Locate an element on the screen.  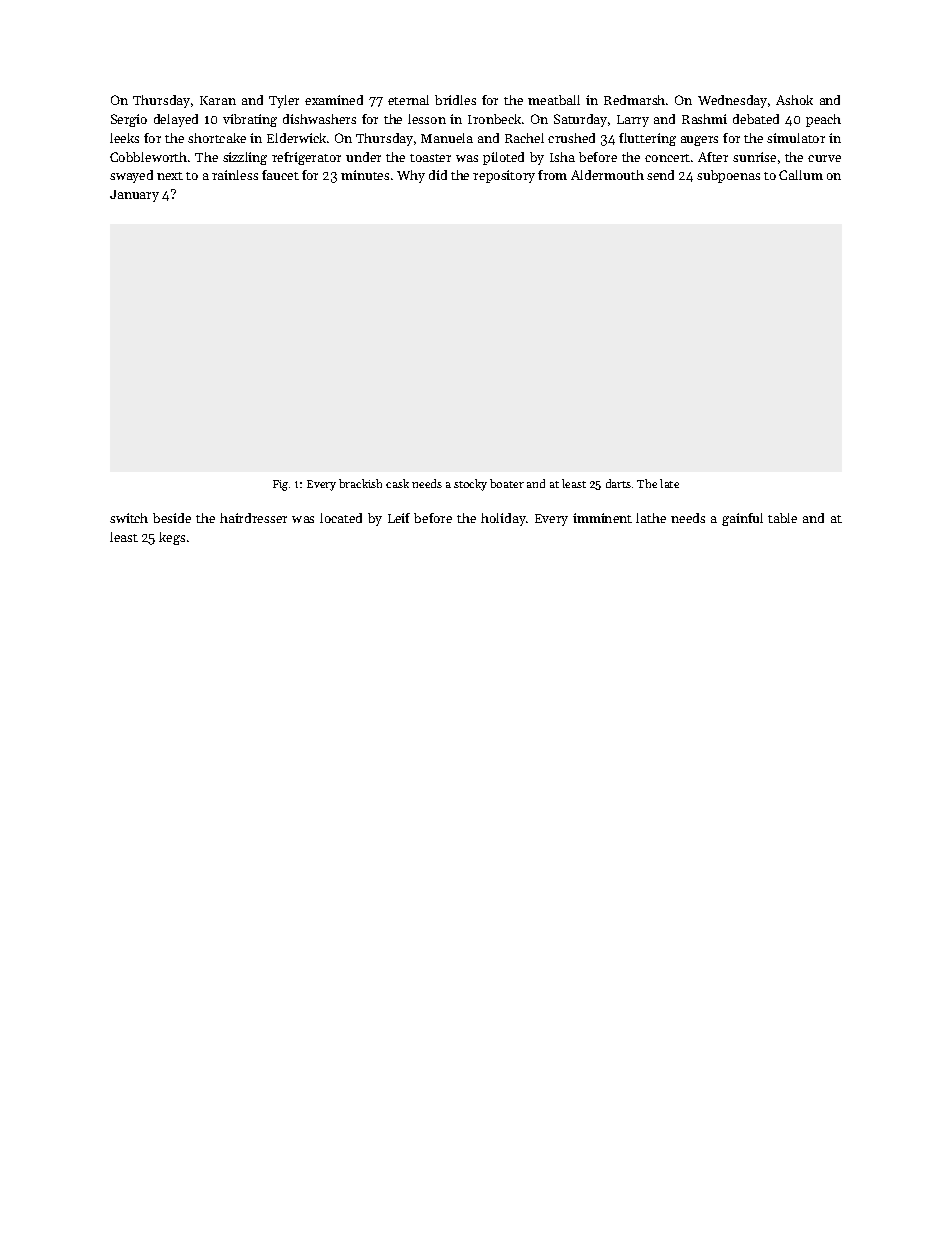
gainful is located at coordinates (742, 519).
